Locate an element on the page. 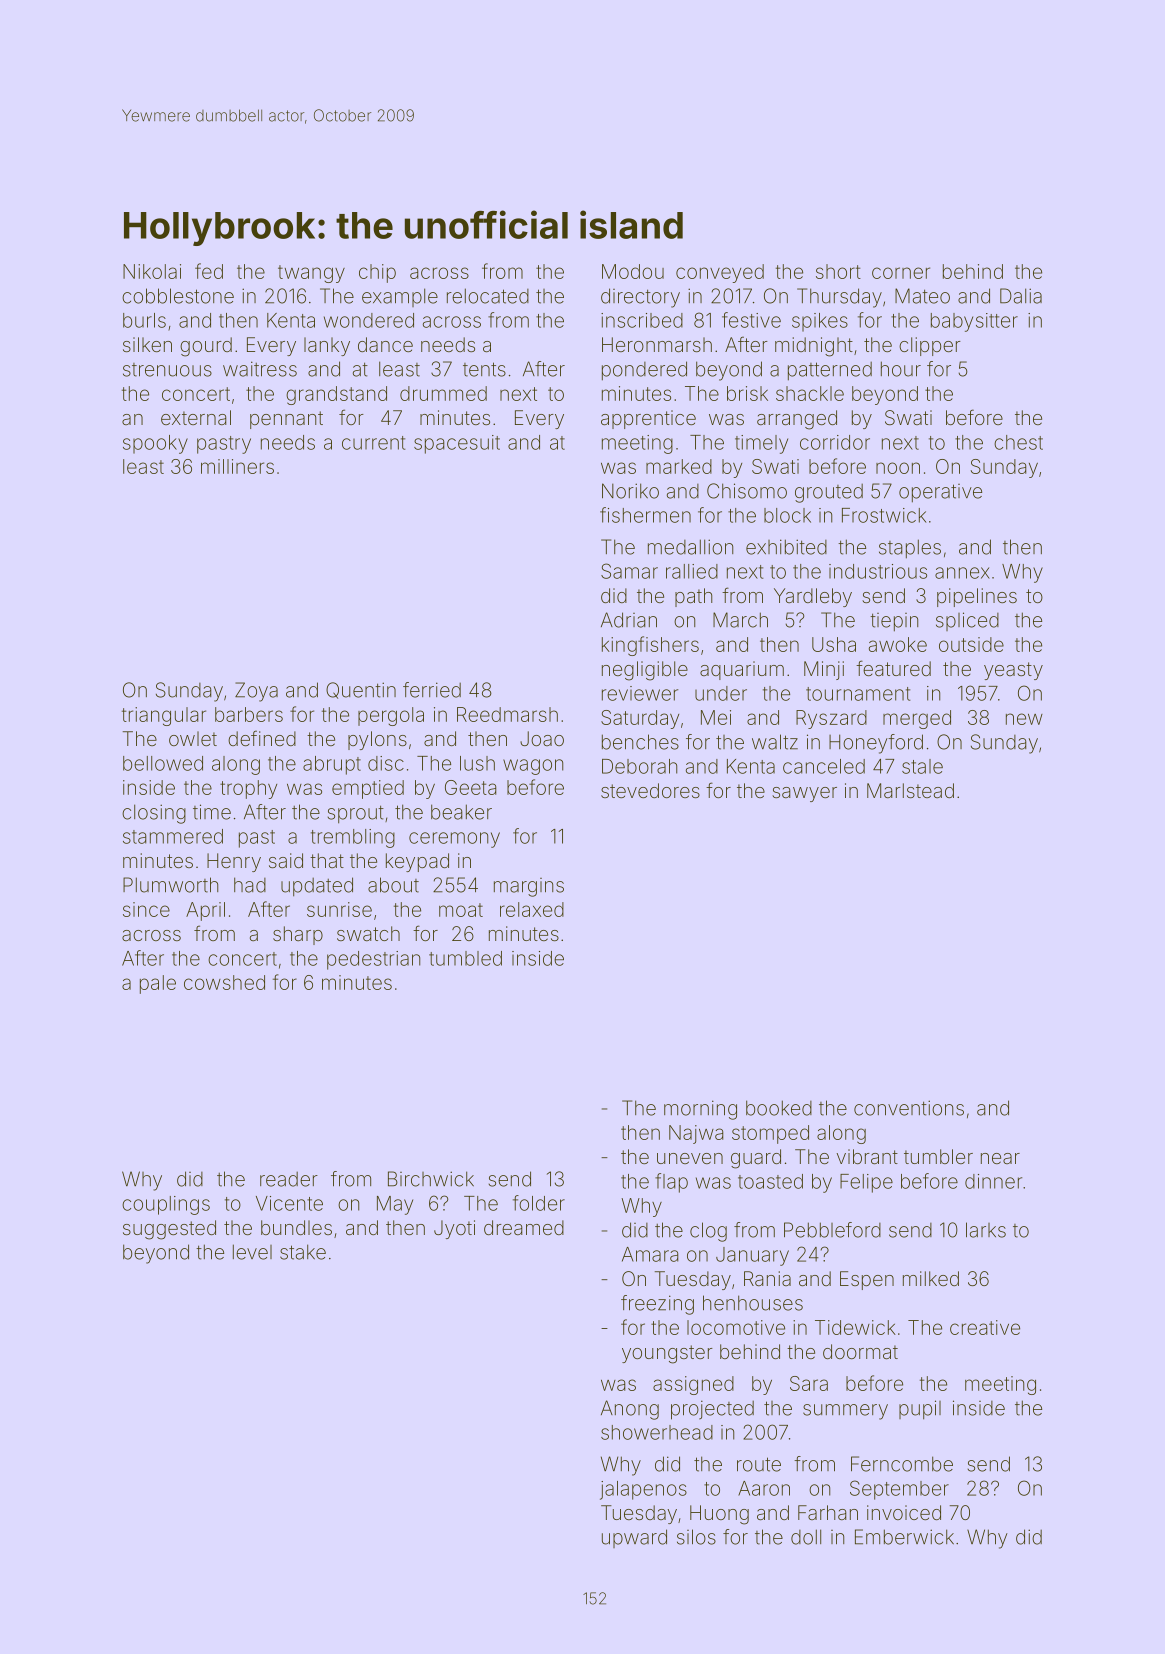 The width and height of the page is (1165, 1654). level is located at coordinates (252, 1252).
